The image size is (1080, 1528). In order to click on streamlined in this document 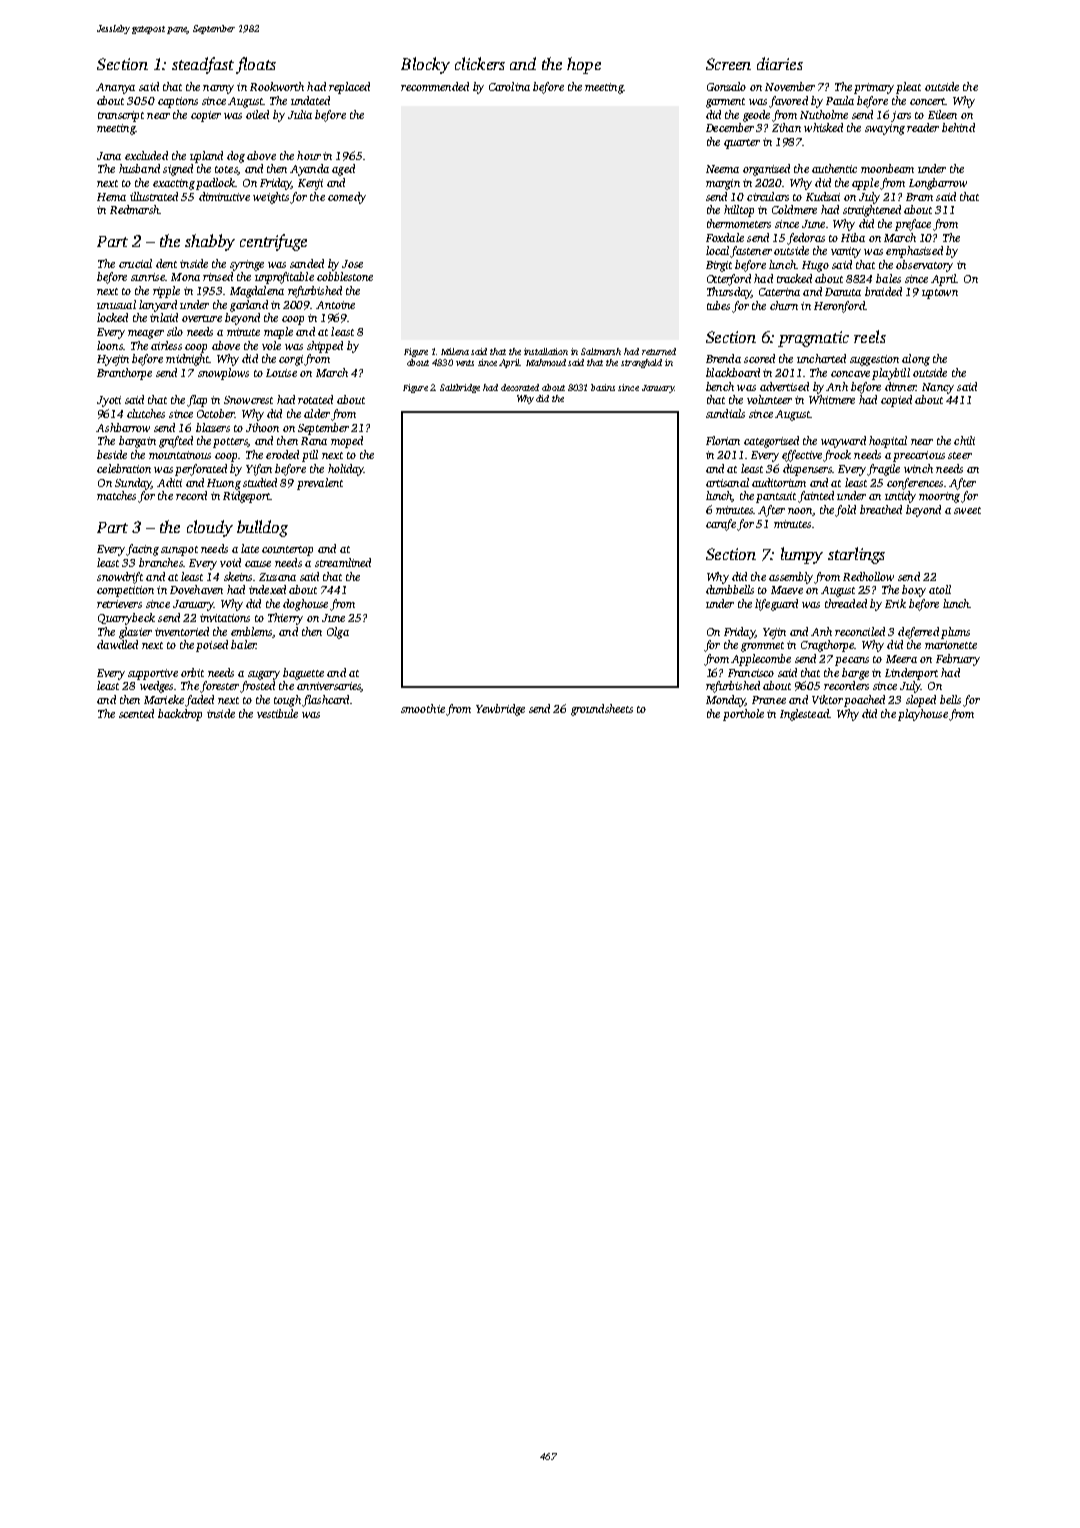, I will do `click(343, 562)`.
